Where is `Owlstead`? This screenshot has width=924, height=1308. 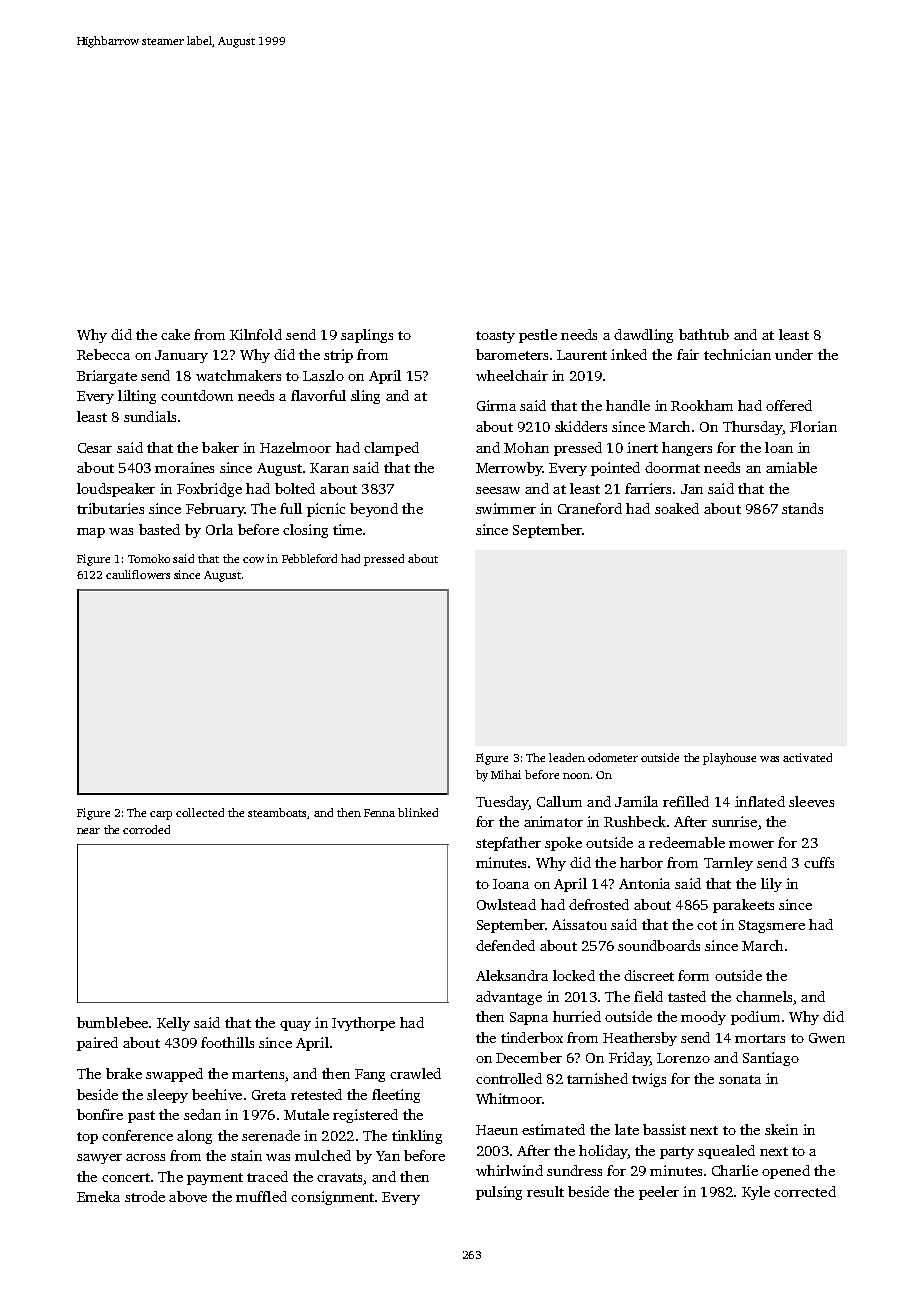
Owlstead is located at coordinates (506, 904).
